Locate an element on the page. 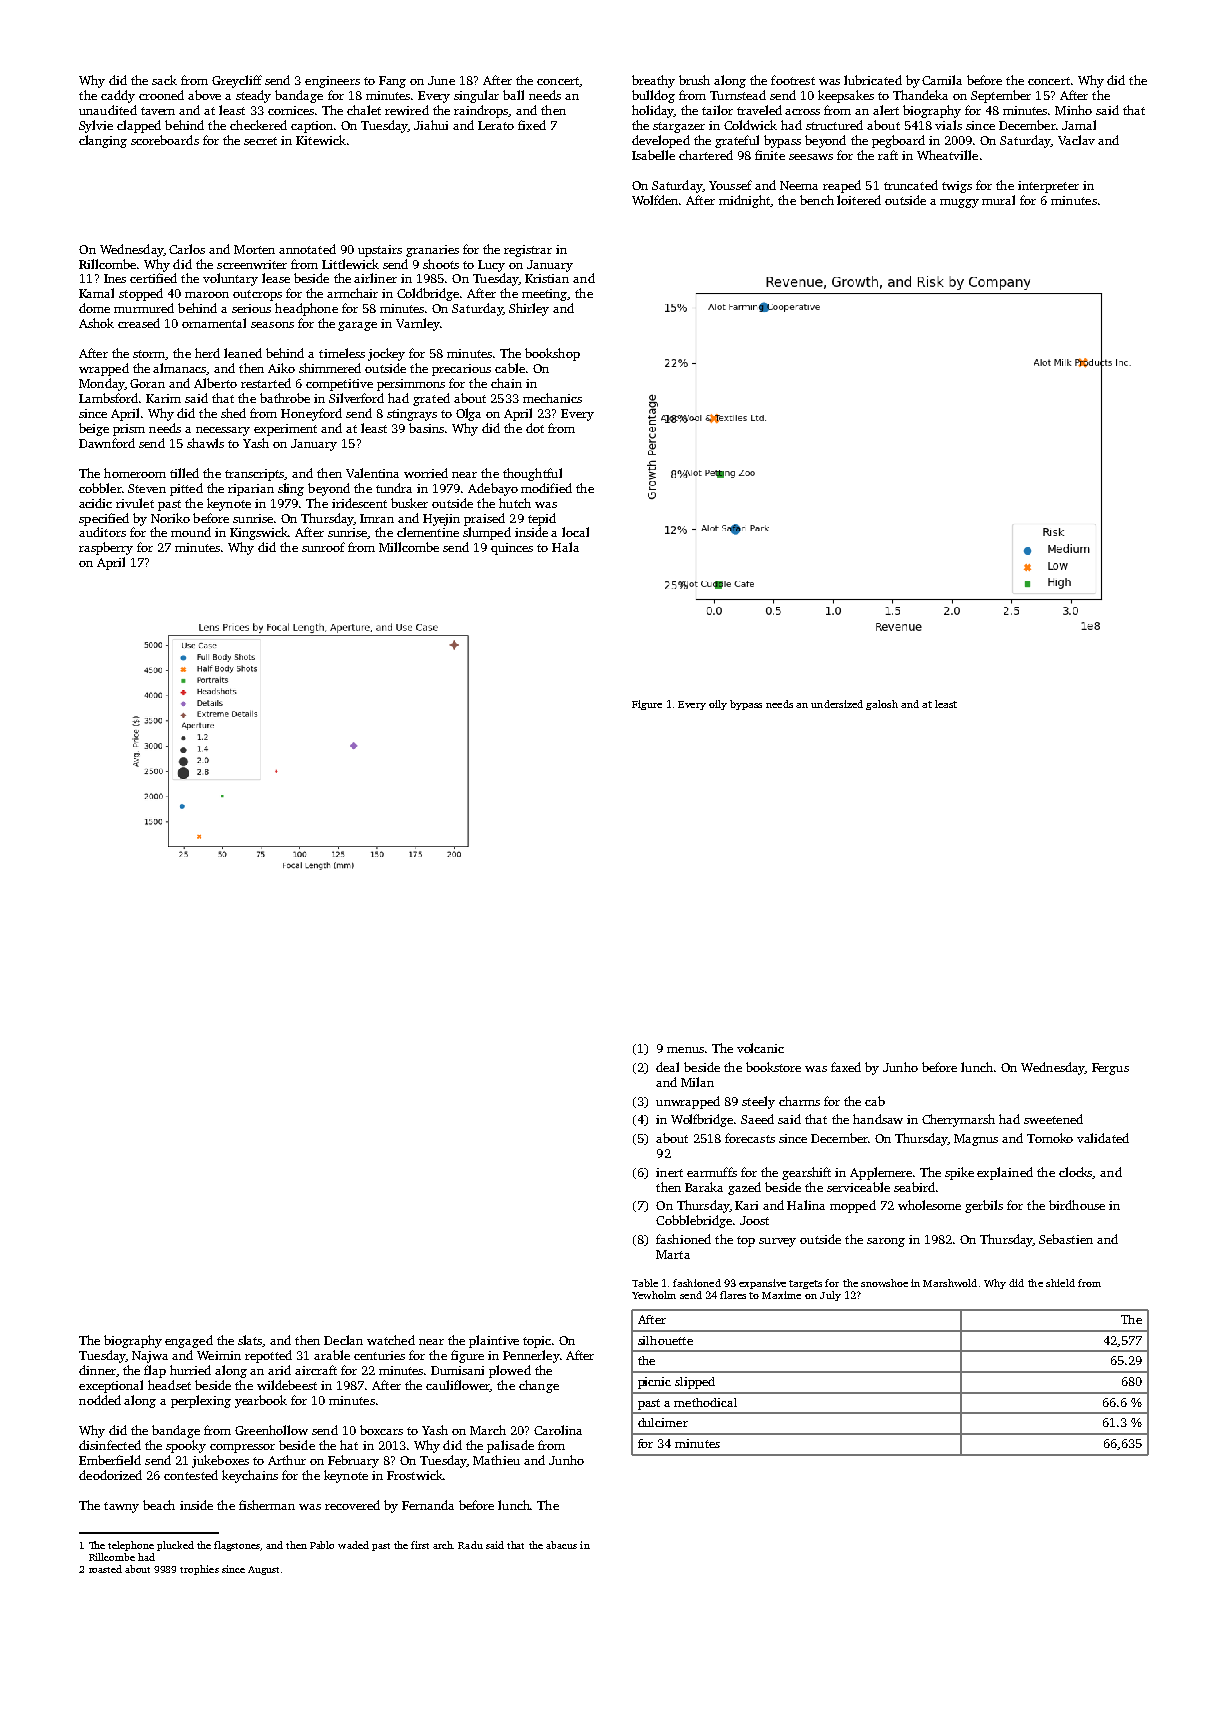  Isabelle is located at coordinates (653, 155).
